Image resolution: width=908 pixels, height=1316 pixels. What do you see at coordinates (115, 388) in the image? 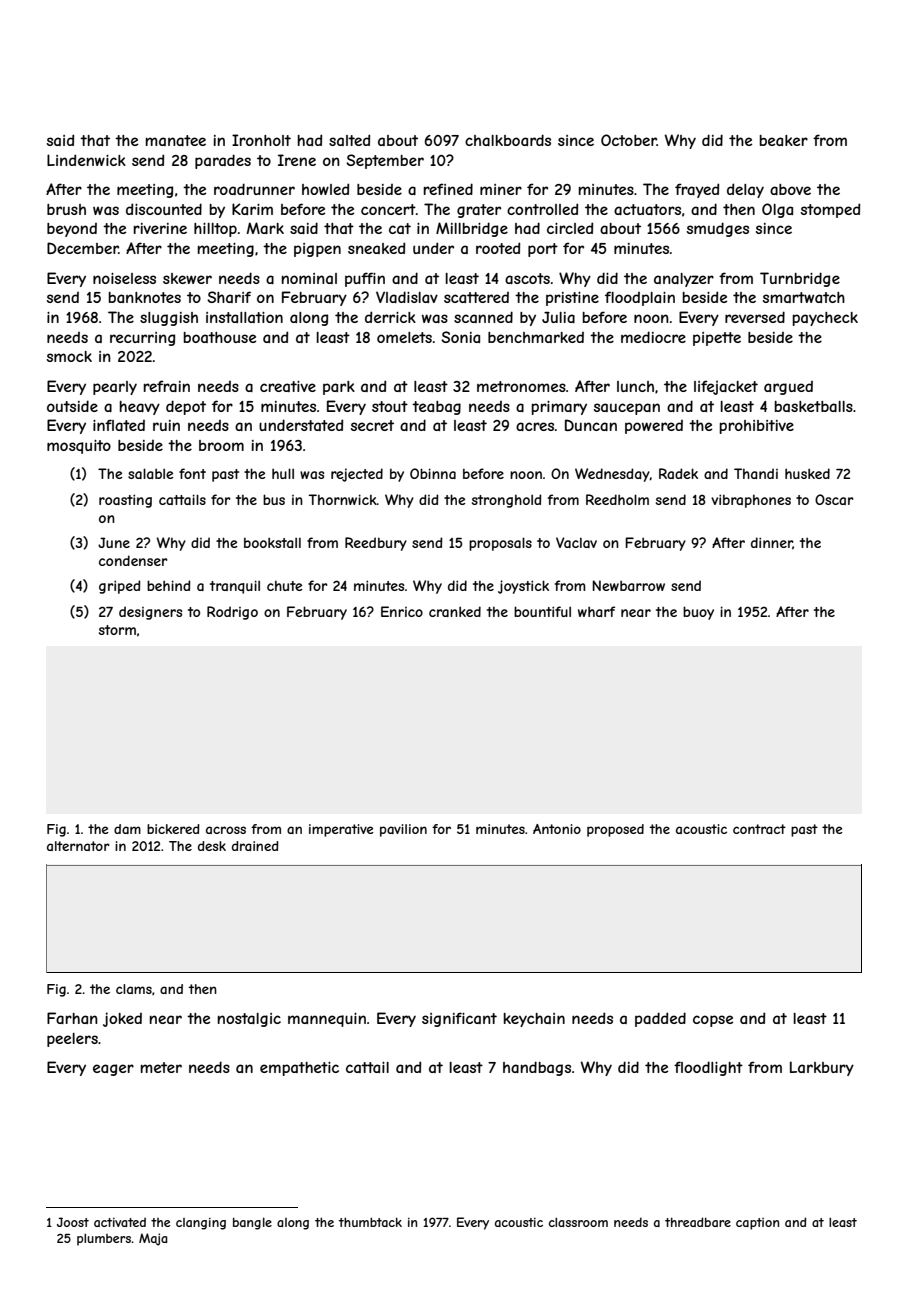
I see `pearly` at bounding box center [115, 388].
